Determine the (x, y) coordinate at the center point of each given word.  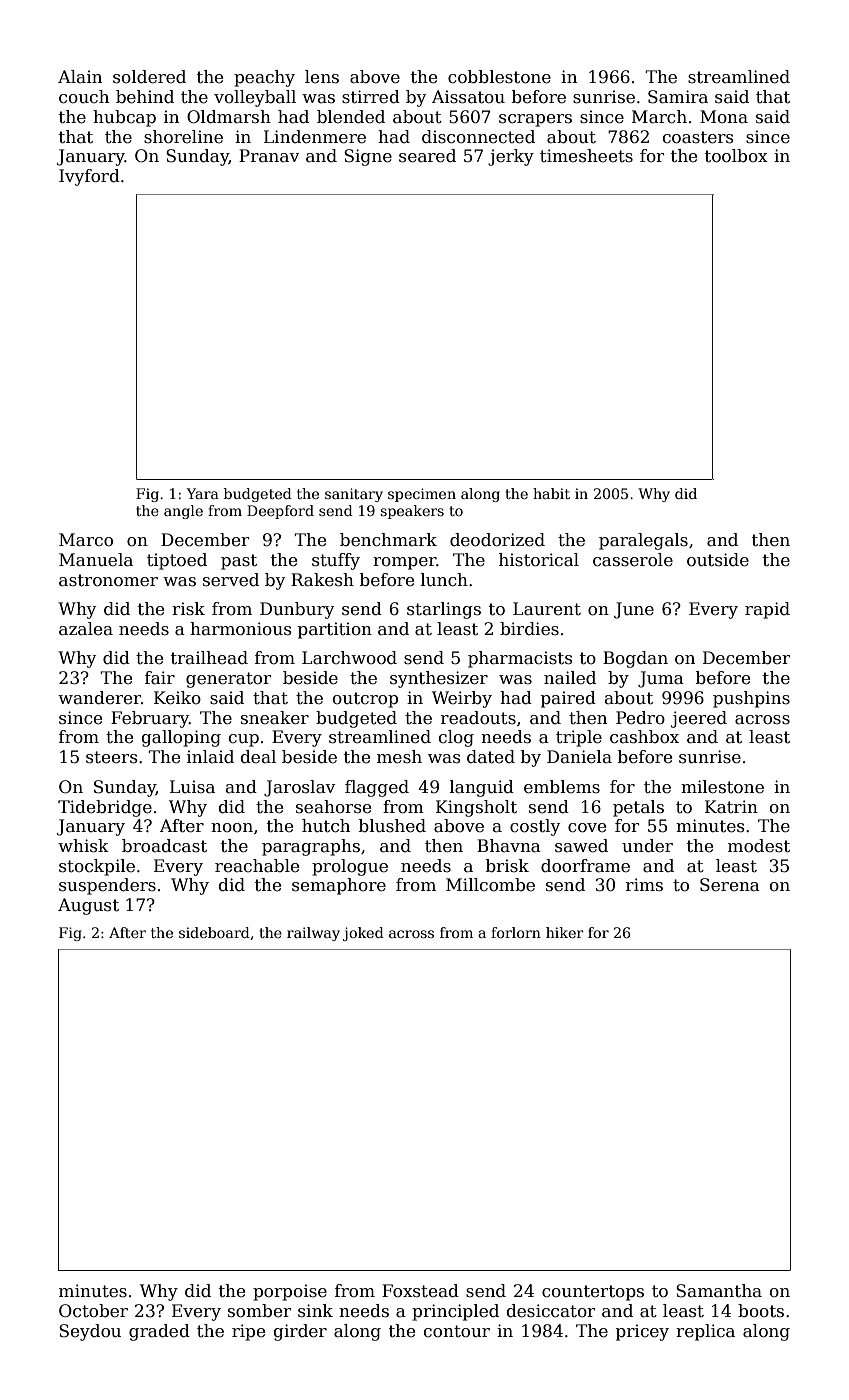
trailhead (209, 658)
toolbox (736, 156)
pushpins (751, 699)
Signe (368, 157)
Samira (678, 97)
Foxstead (420, 1291)
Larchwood (349, 658)
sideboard (214, 932)
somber (259, 1311)
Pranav (269, 156)
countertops (593, 1293)
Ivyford (89, 177)
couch (84, 97)
